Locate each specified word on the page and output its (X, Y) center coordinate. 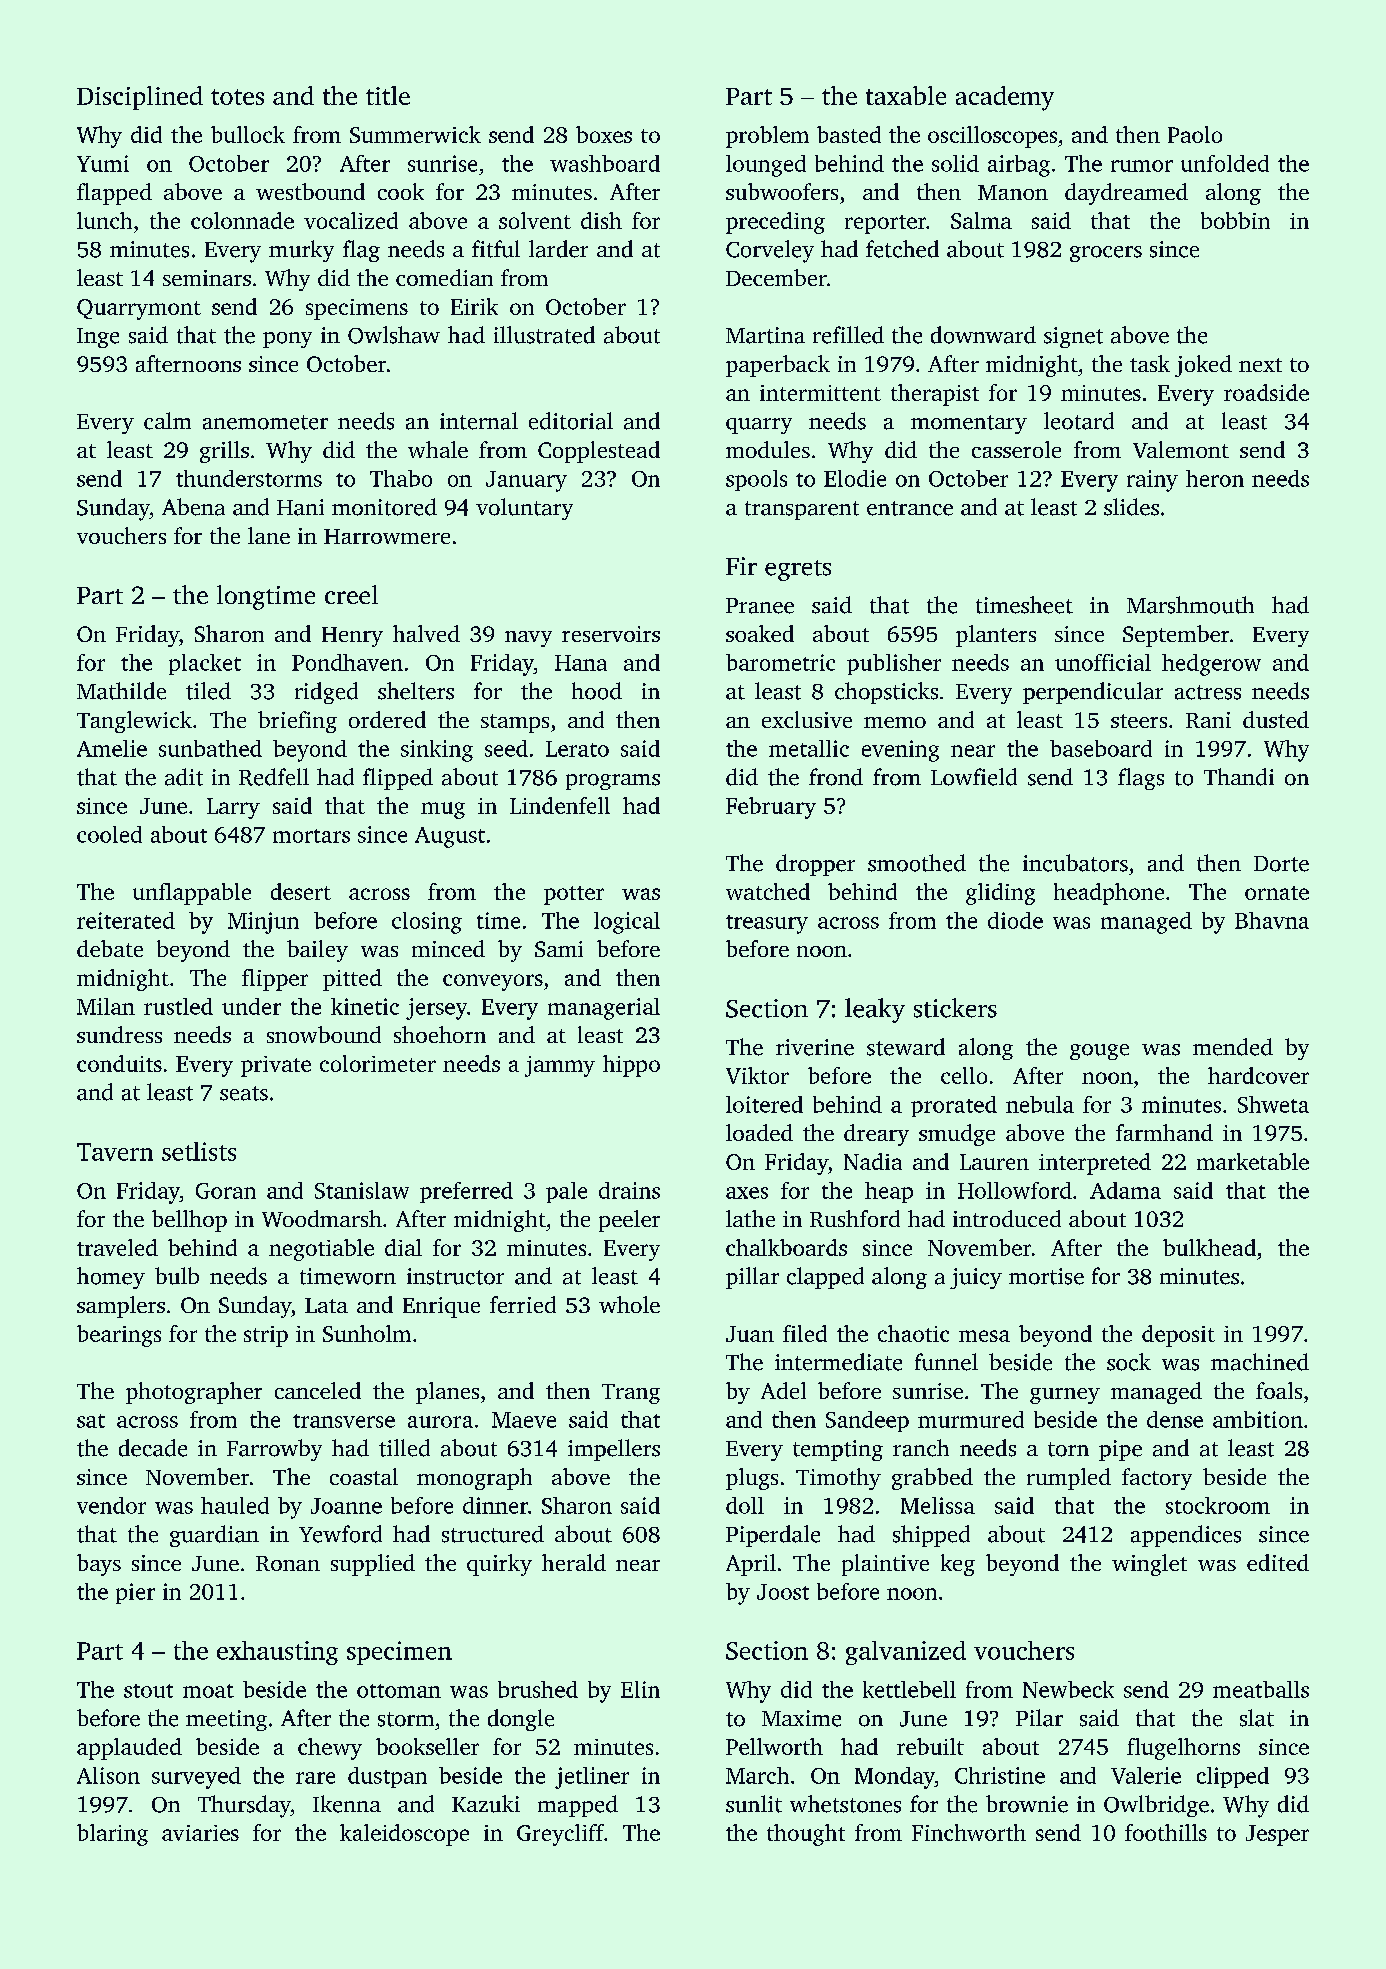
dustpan (387, 1777)
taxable (906, 95)
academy (1005, 98)
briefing (297, 722)
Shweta (1273, 1104)
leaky (875, 1010)
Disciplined (140, 98)
